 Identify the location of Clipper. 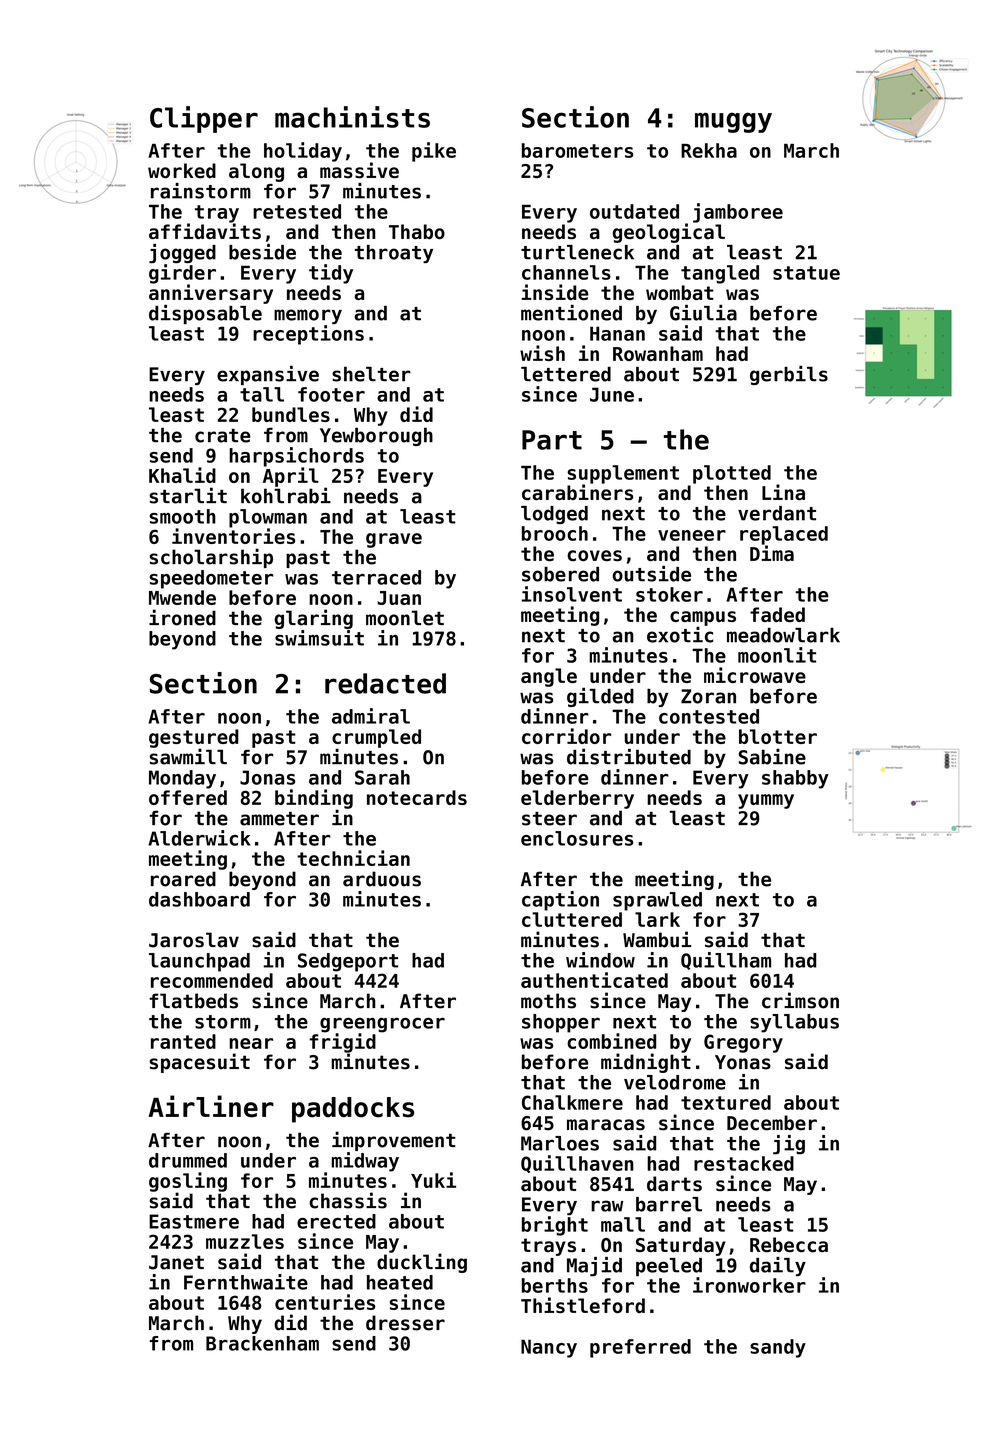
(204, 119).
